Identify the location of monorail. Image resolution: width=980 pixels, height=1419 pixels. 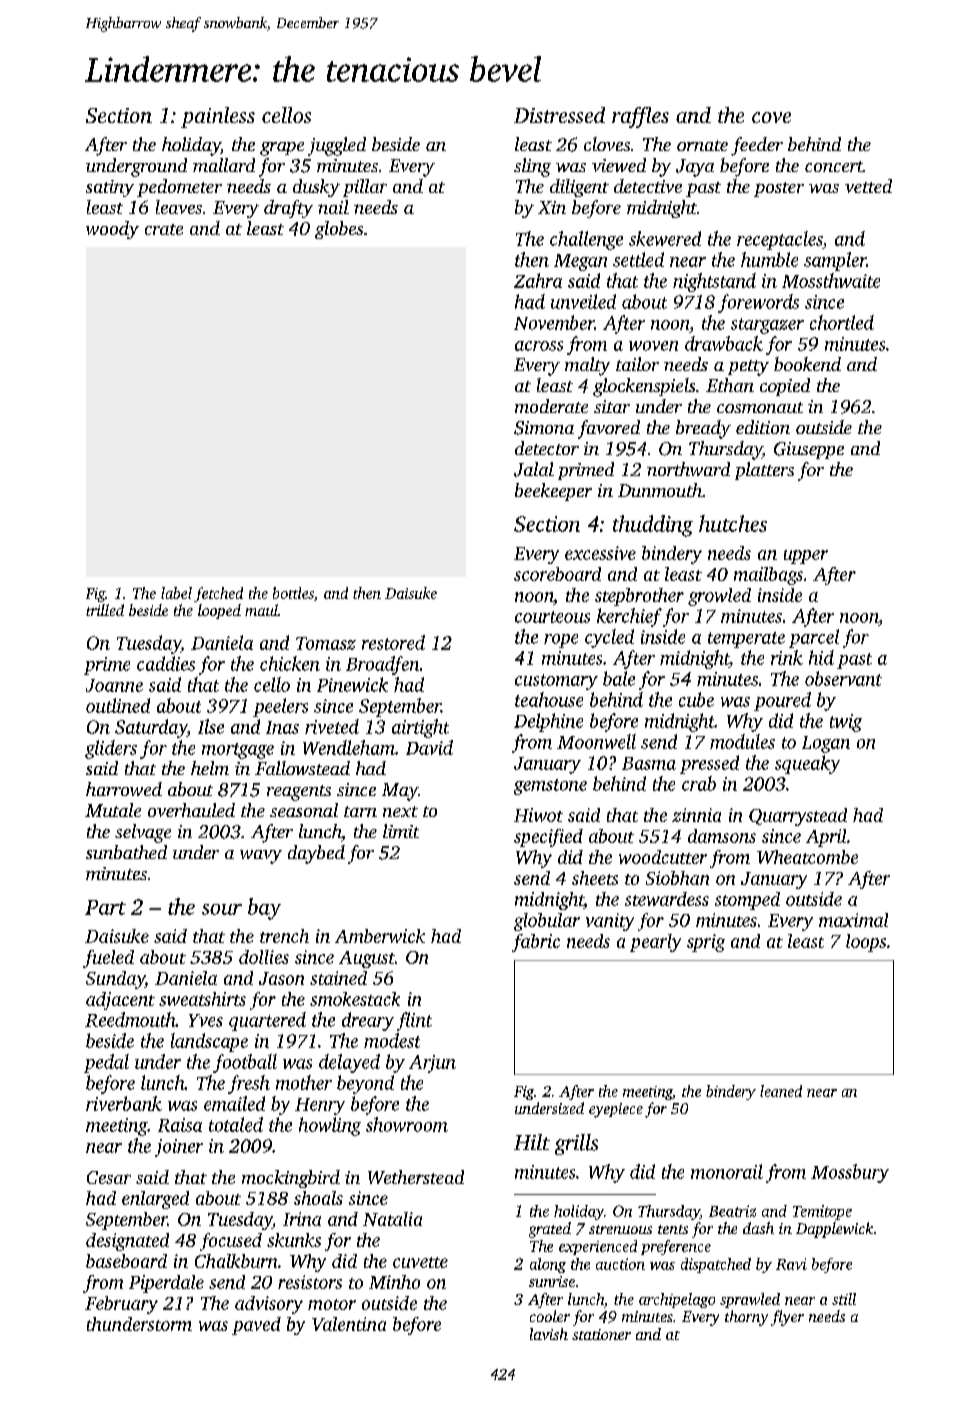
(727, 1171).
